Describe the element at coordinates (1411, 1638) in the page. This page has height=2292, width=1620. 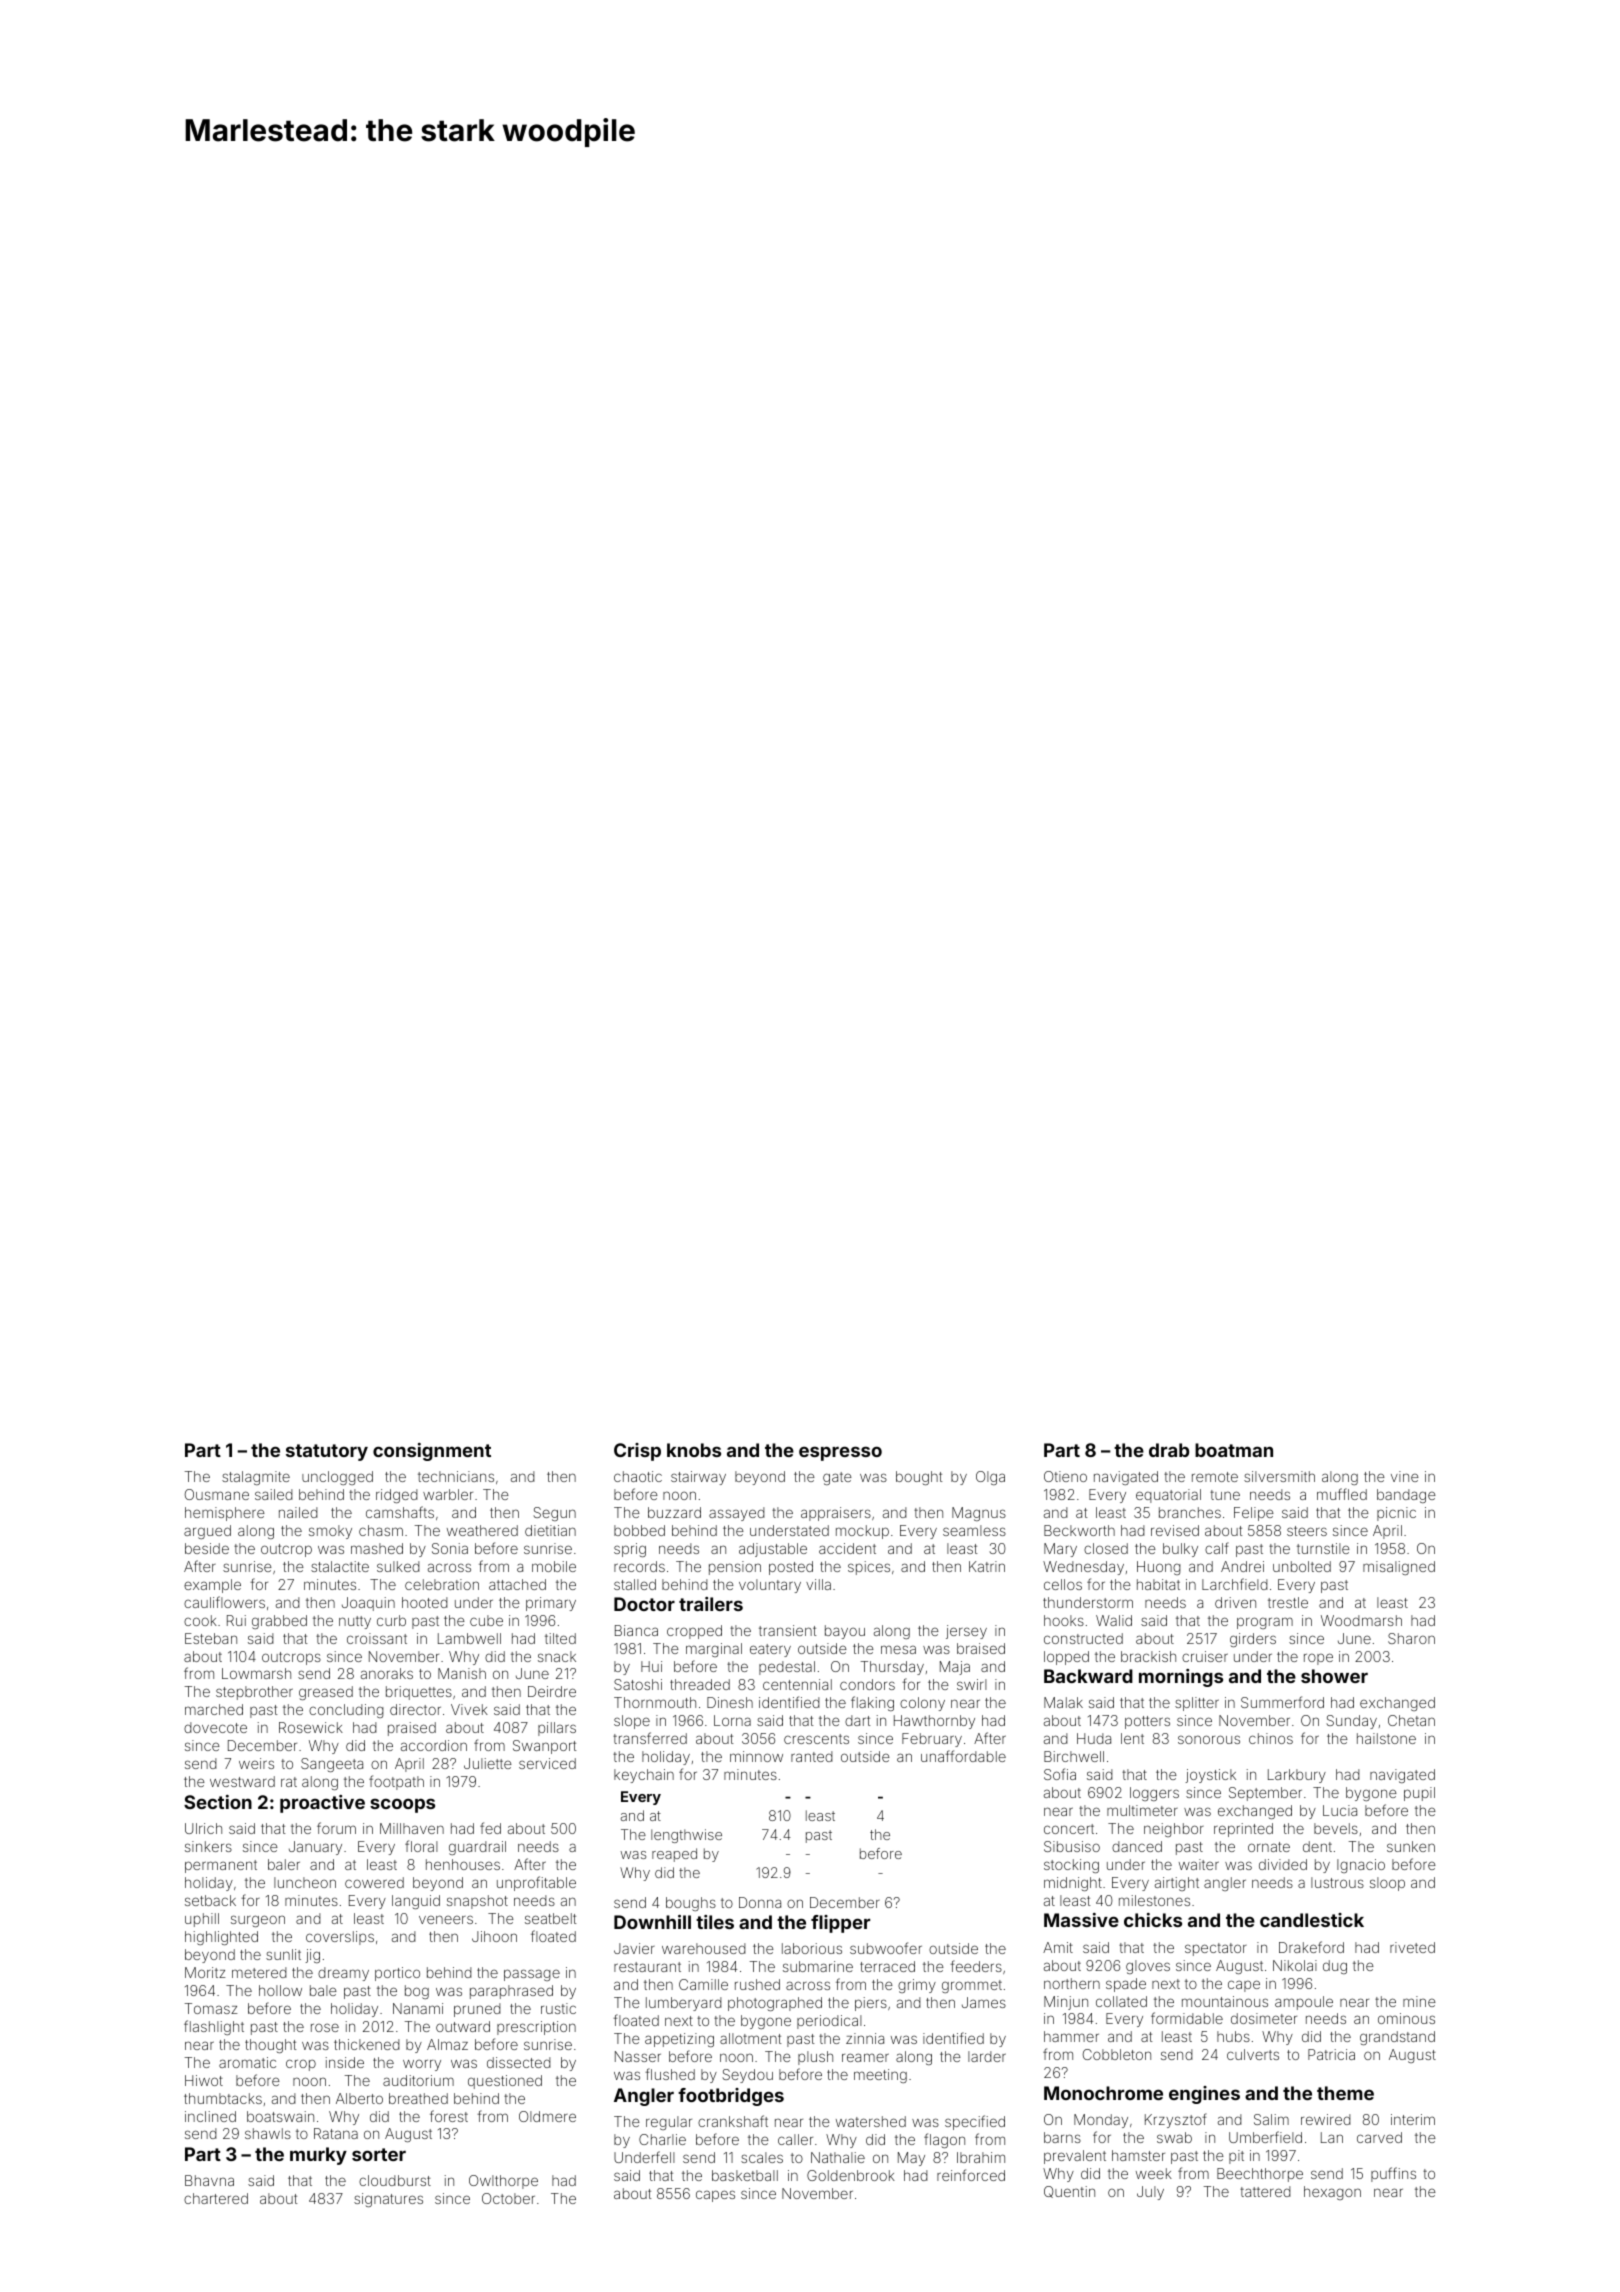
I see `Sharon` at that location.
